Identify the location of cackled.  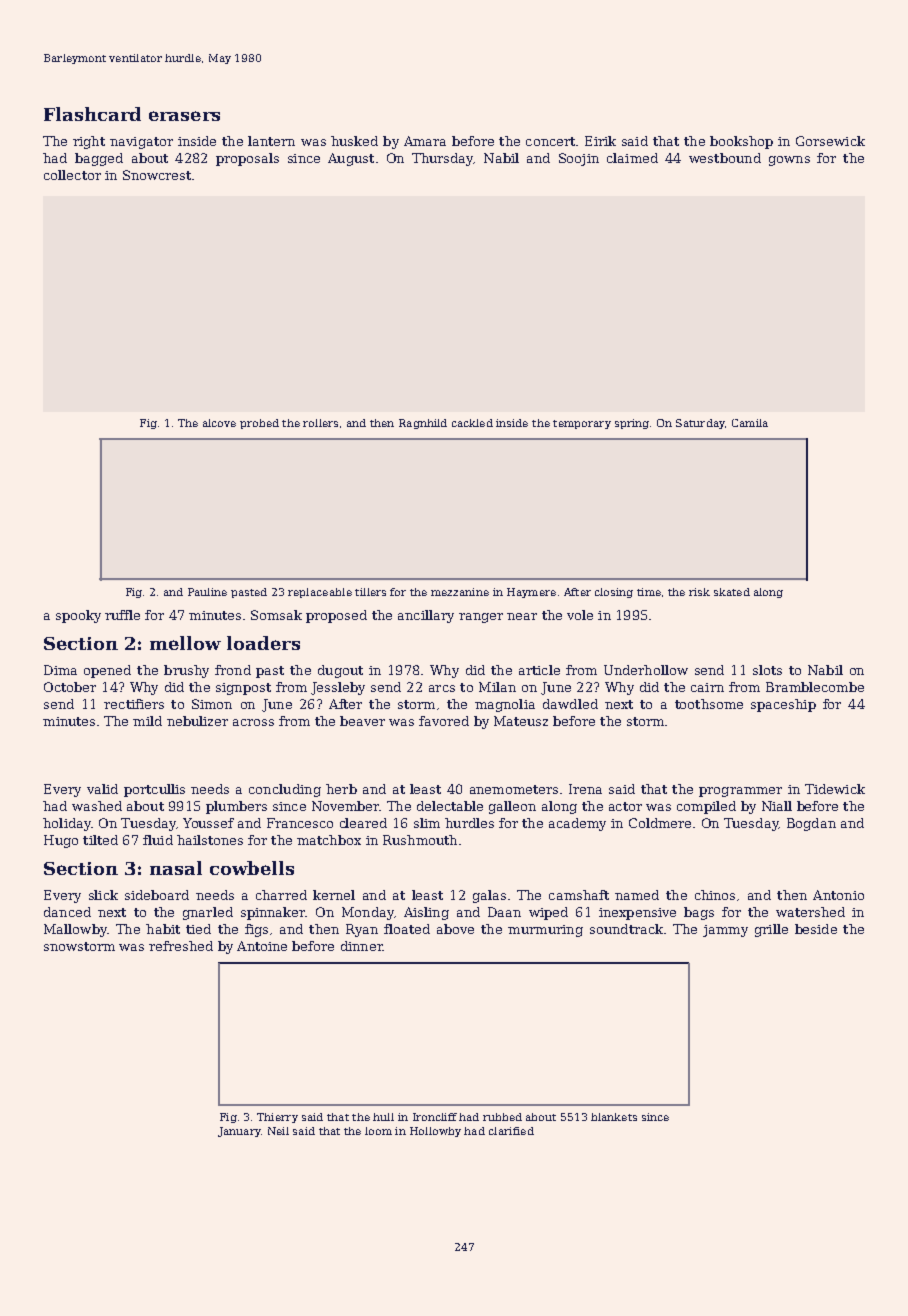
(472, 423).
